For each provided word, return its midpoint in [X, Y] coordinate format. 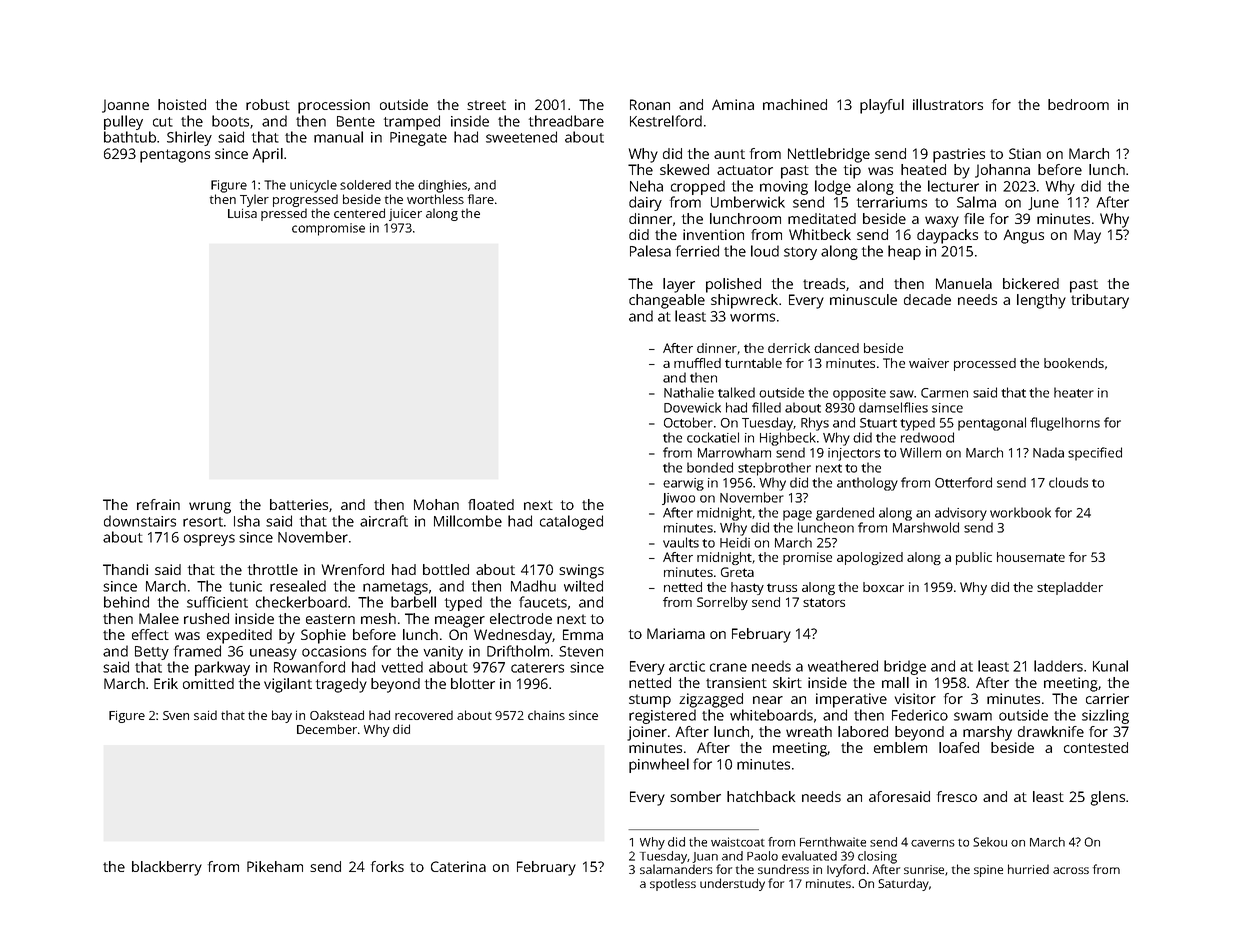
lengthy [1041, 301]
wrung [210, 508]
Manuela [964, 283]
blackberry [167, 868]
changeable [667, 301]
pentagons [175, 156]
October [688, 422]
